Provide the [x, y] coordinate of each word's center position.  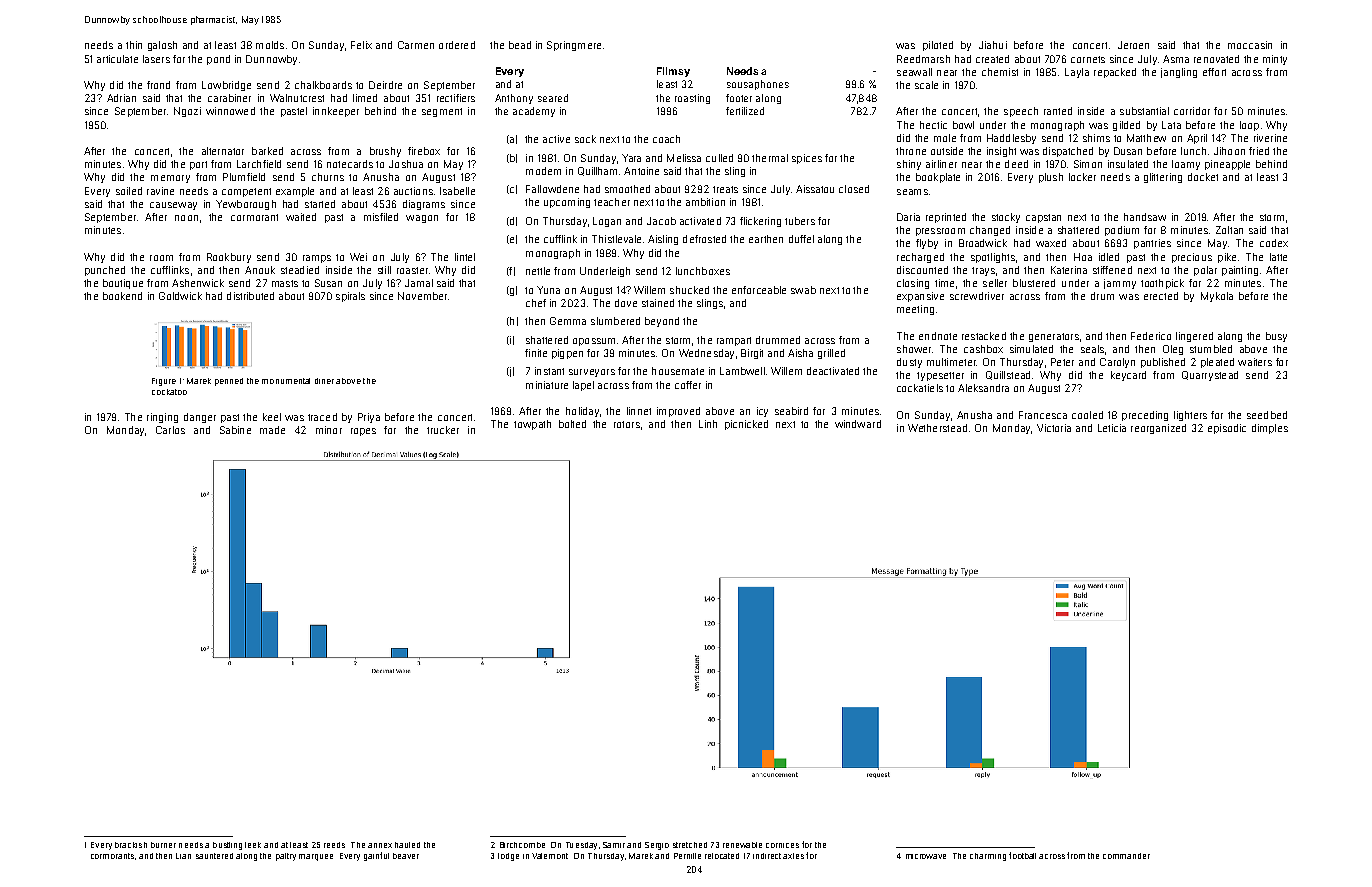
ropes [363, 432]
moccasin [1250, 45]
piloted [938, 46]
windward [858, 424]
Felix [361, 45]
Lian [183, 856]
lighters [1190, 416]
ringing [162, 418]
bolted [572, 424]
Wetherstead [937, 428]
